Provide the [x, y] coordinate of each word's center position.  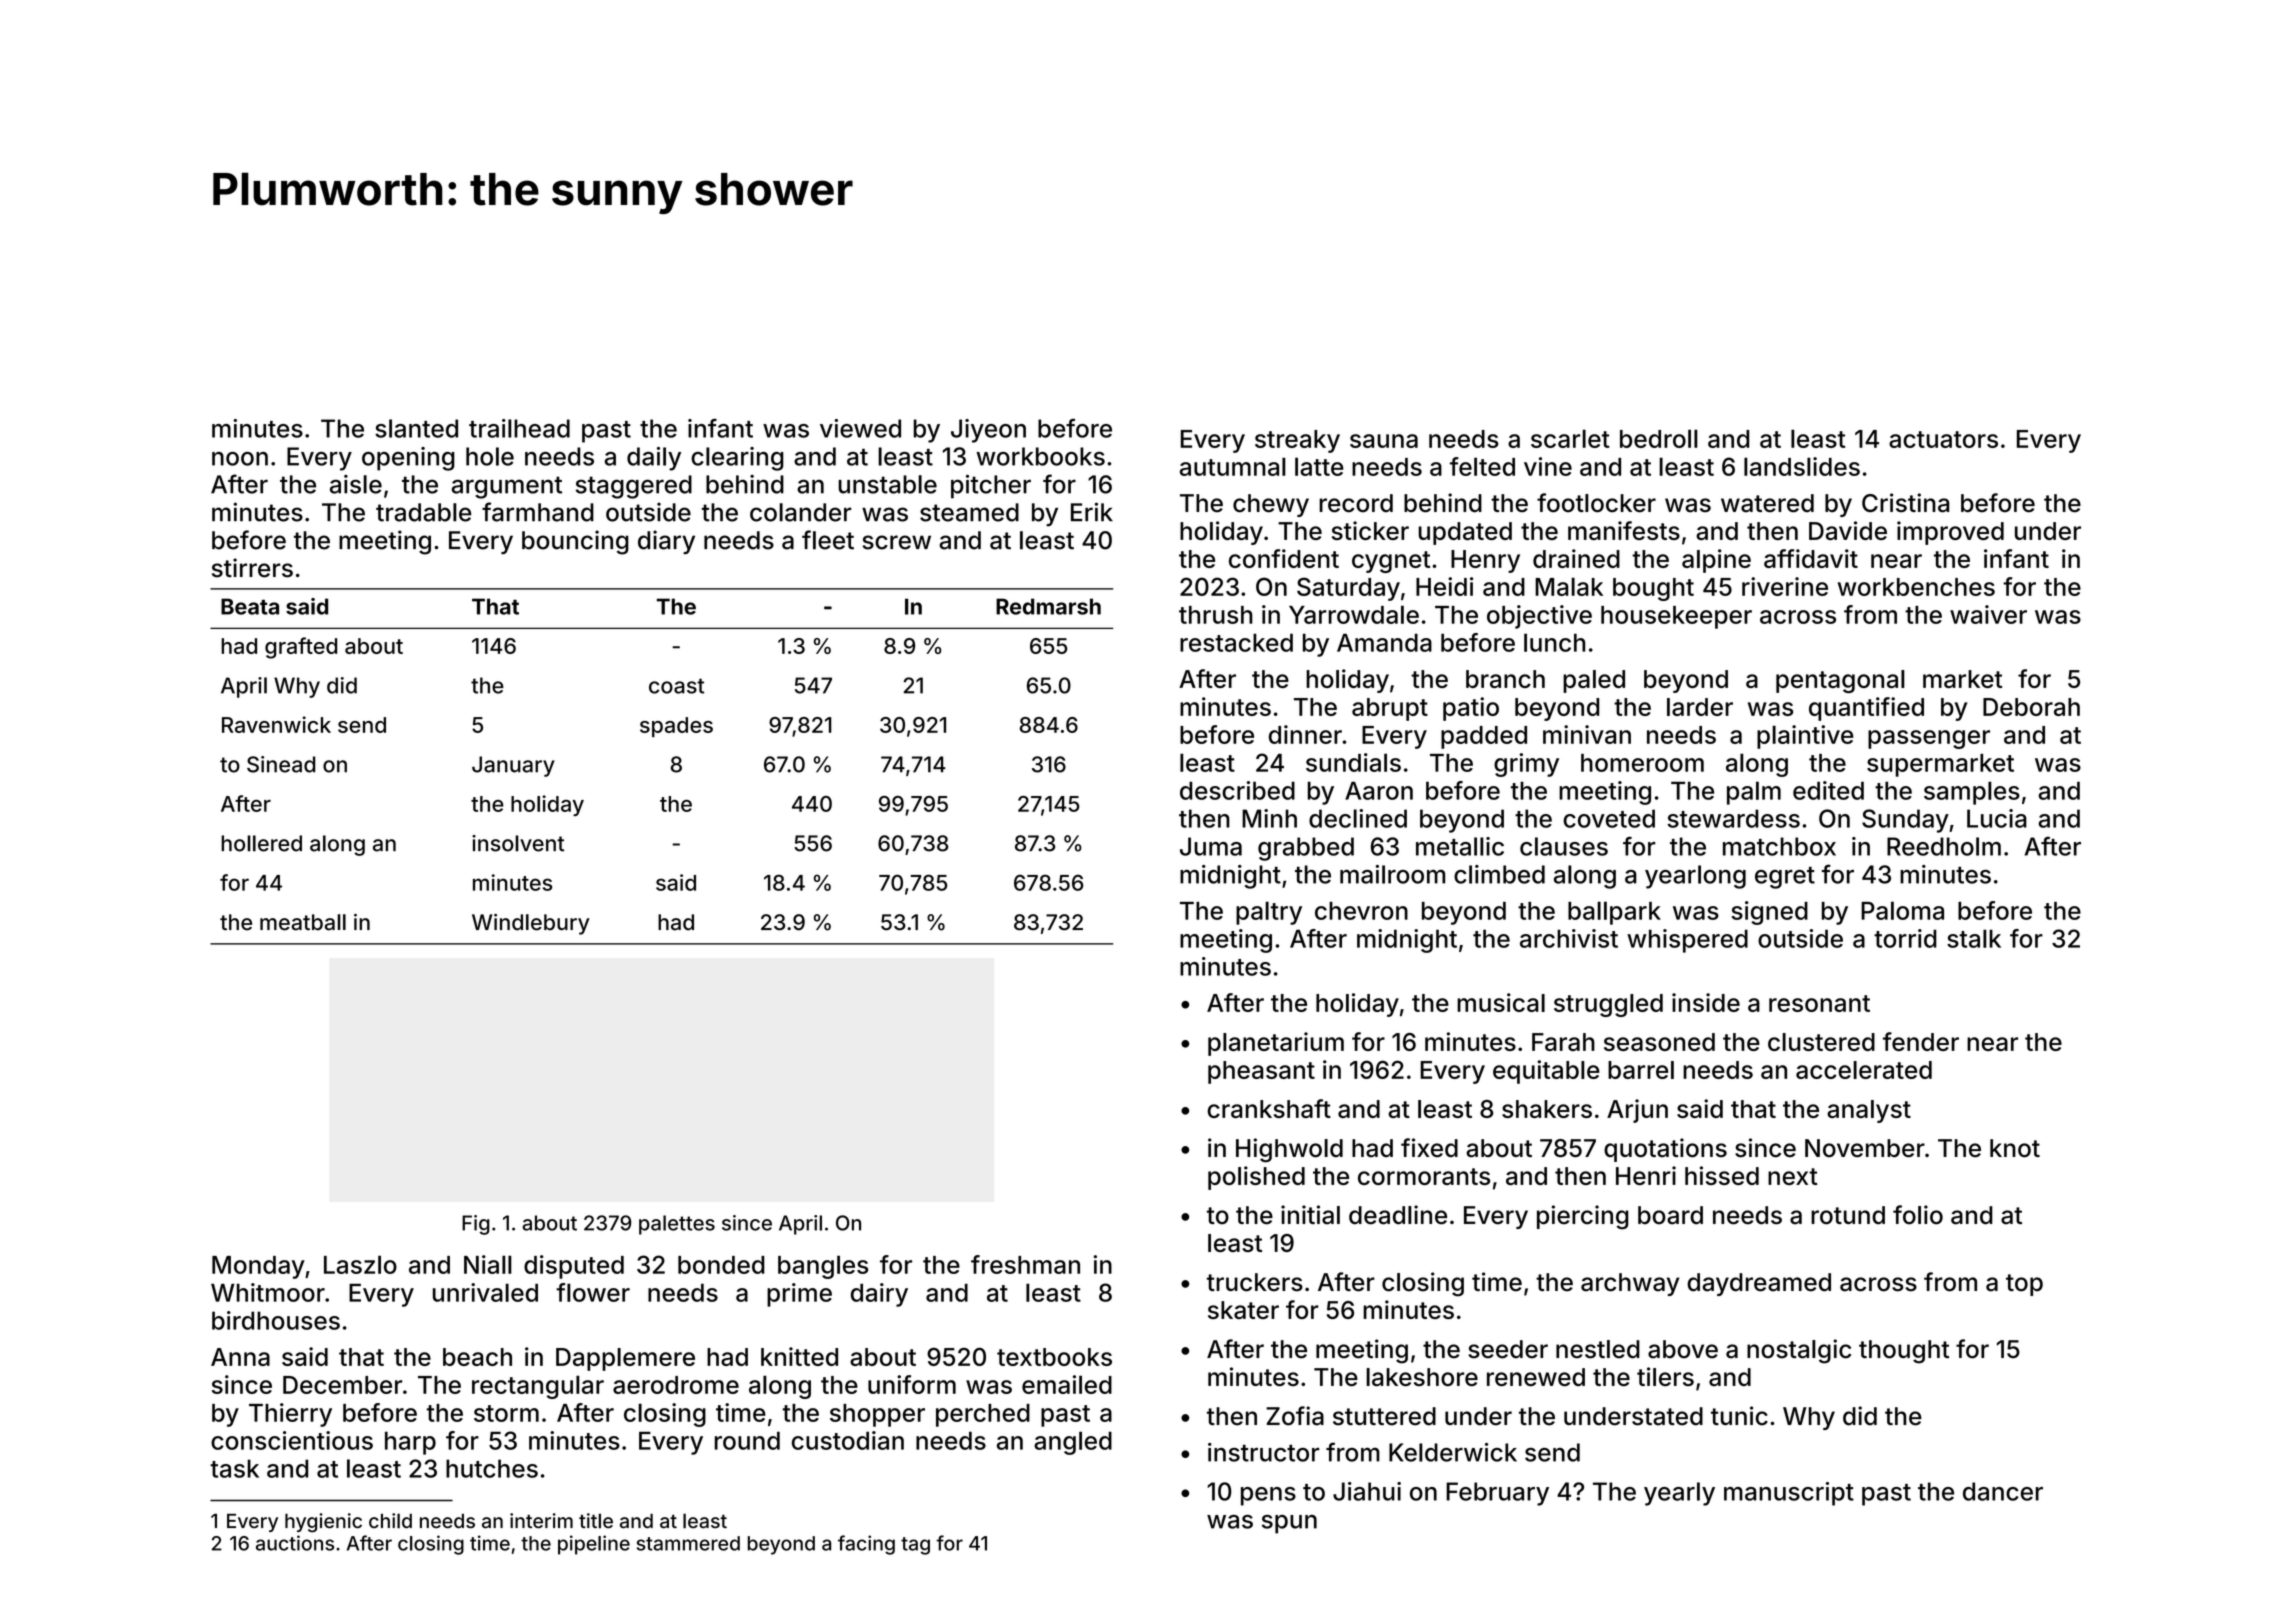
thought [1904, 1352]
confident [1284, 558]
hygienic [323, 1523]
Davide [1848, 530]
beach [477, 1357]
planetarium [1276, 1044]
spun [1289, 1524]
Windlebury [531, 924]
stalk [1974, 938]
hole [490, 456]
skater [1243, 1310]
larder [1700, 707]
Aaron [1379, 790]
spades [676, 727]
